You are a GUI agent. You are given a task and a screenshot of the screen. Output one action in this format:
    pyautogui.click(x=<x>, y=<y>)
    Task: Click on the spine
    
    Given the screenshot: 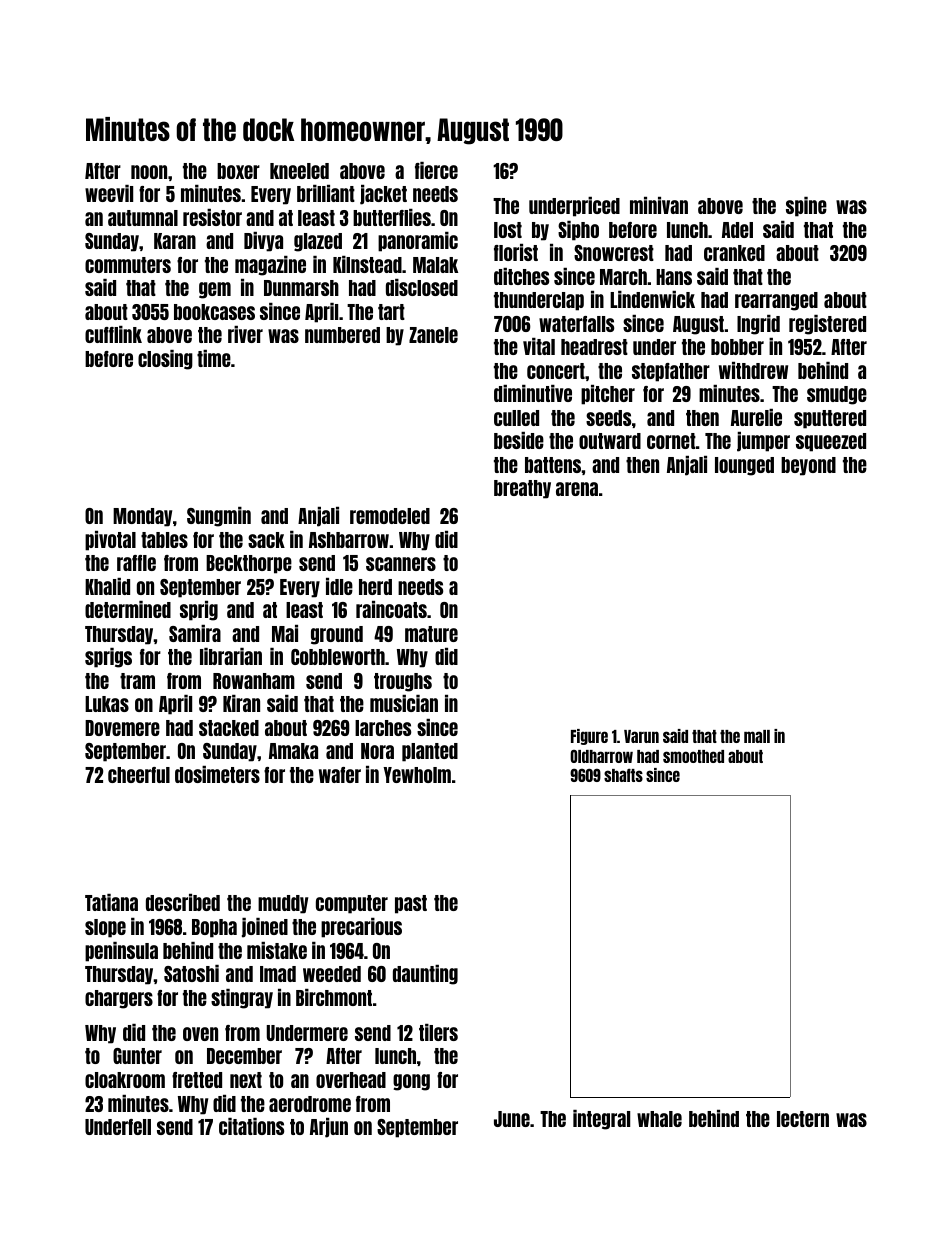 What is the action you would take?
    pyautogui.click(x=806, y=207)
